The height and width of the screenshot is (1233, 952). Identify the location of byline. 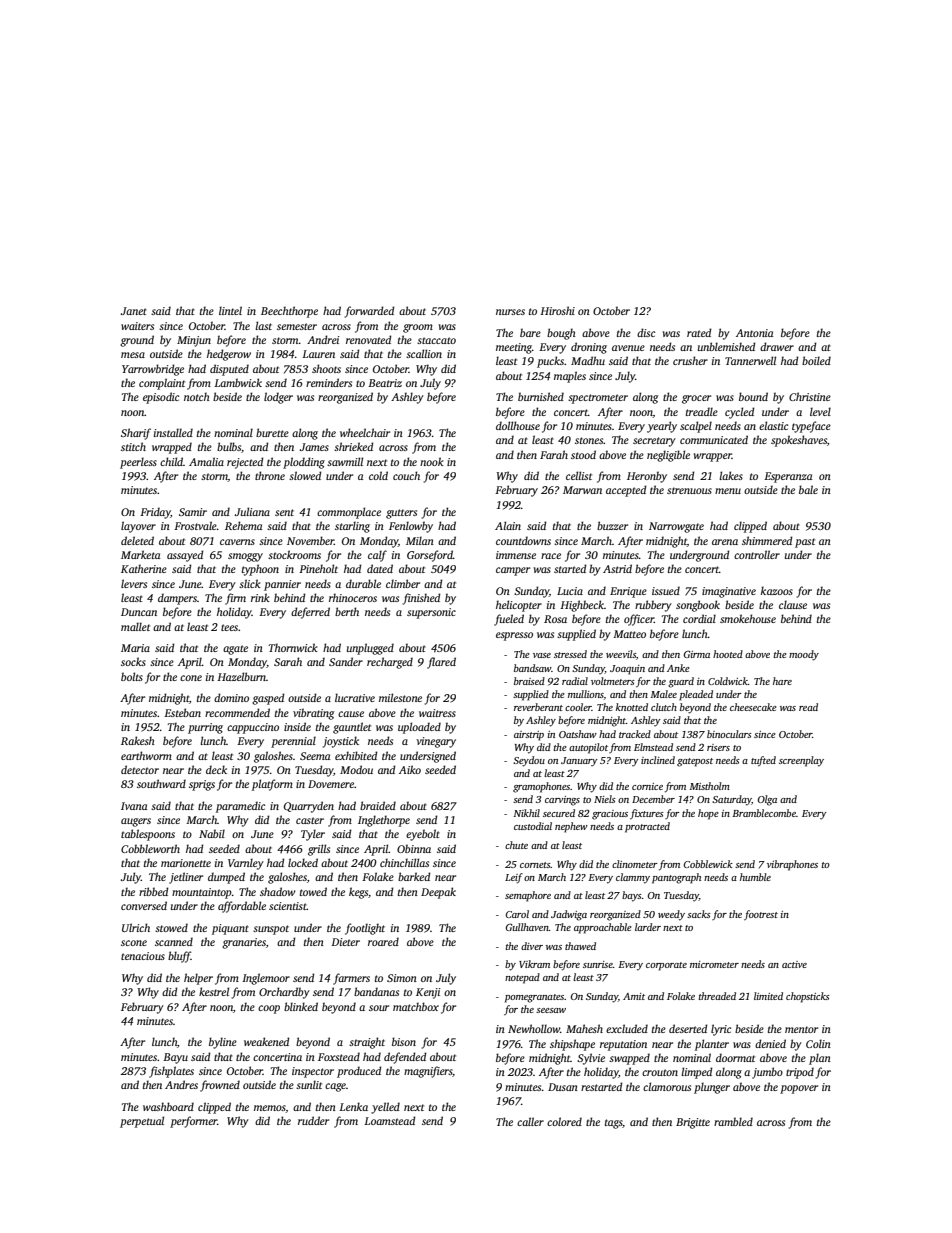
(223, 1043).
